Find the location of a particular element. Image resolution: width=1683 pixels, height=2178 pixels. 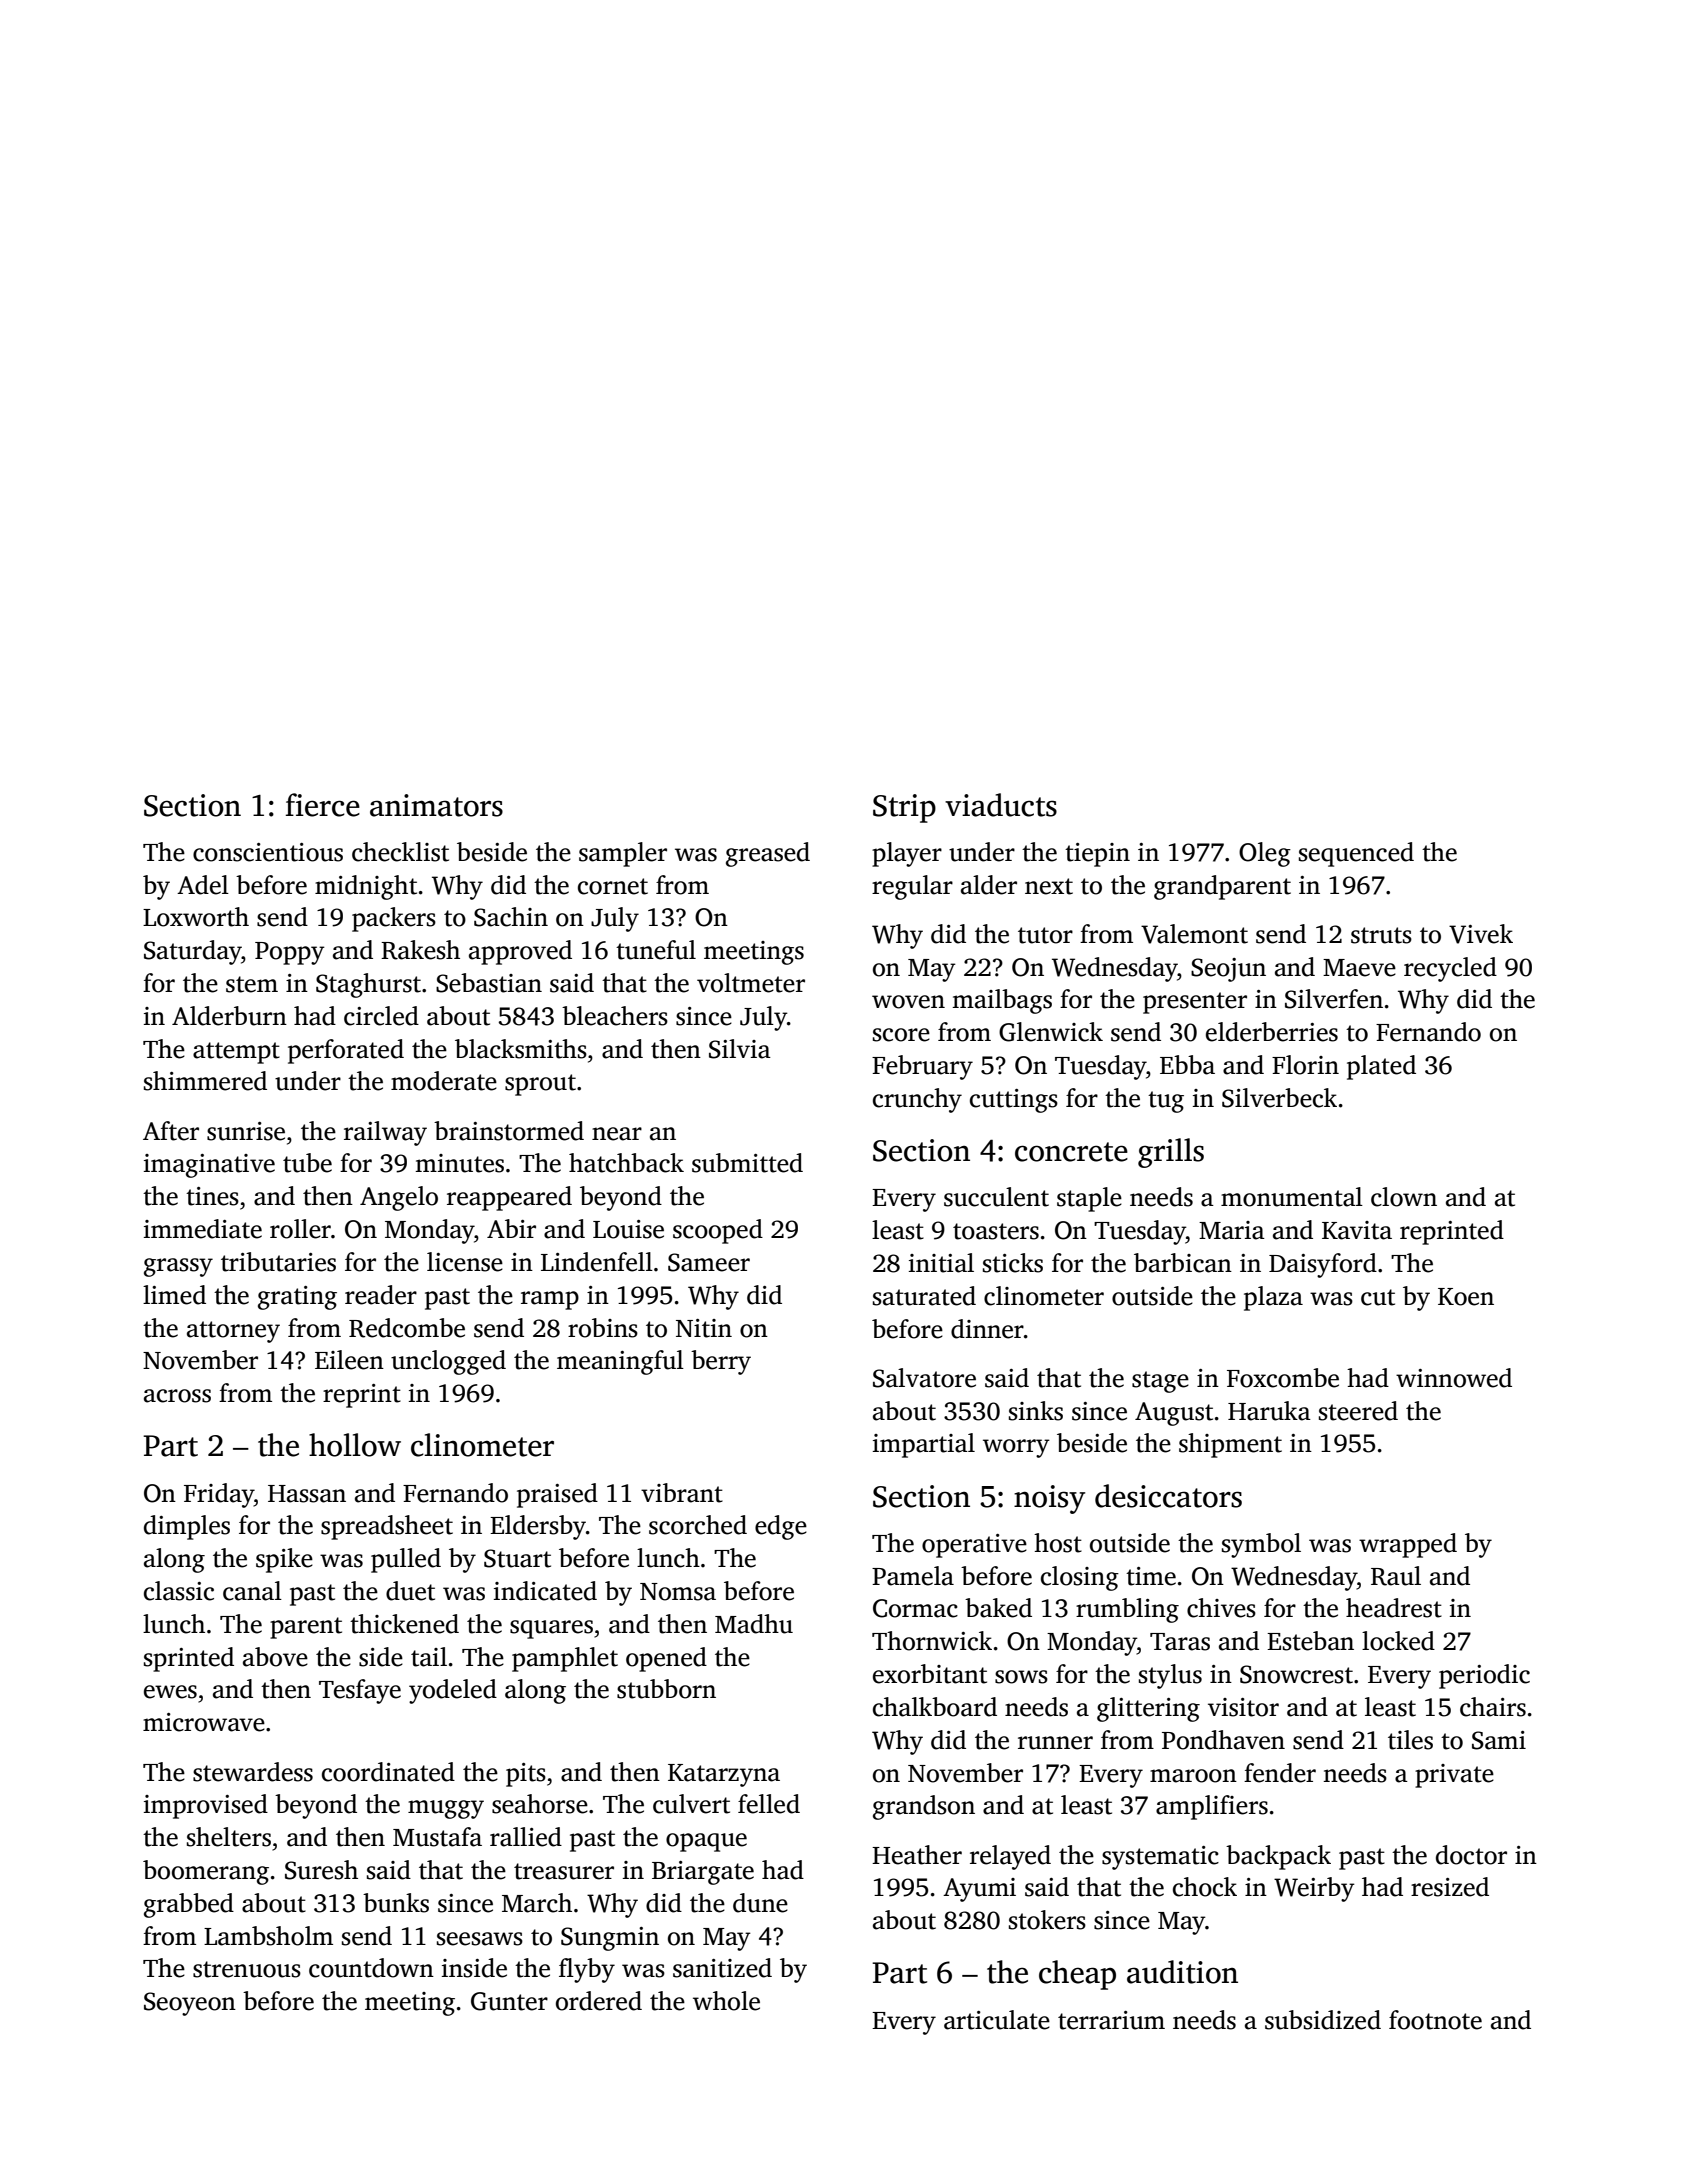

imaginative is located at coordinates (209, 1166).
